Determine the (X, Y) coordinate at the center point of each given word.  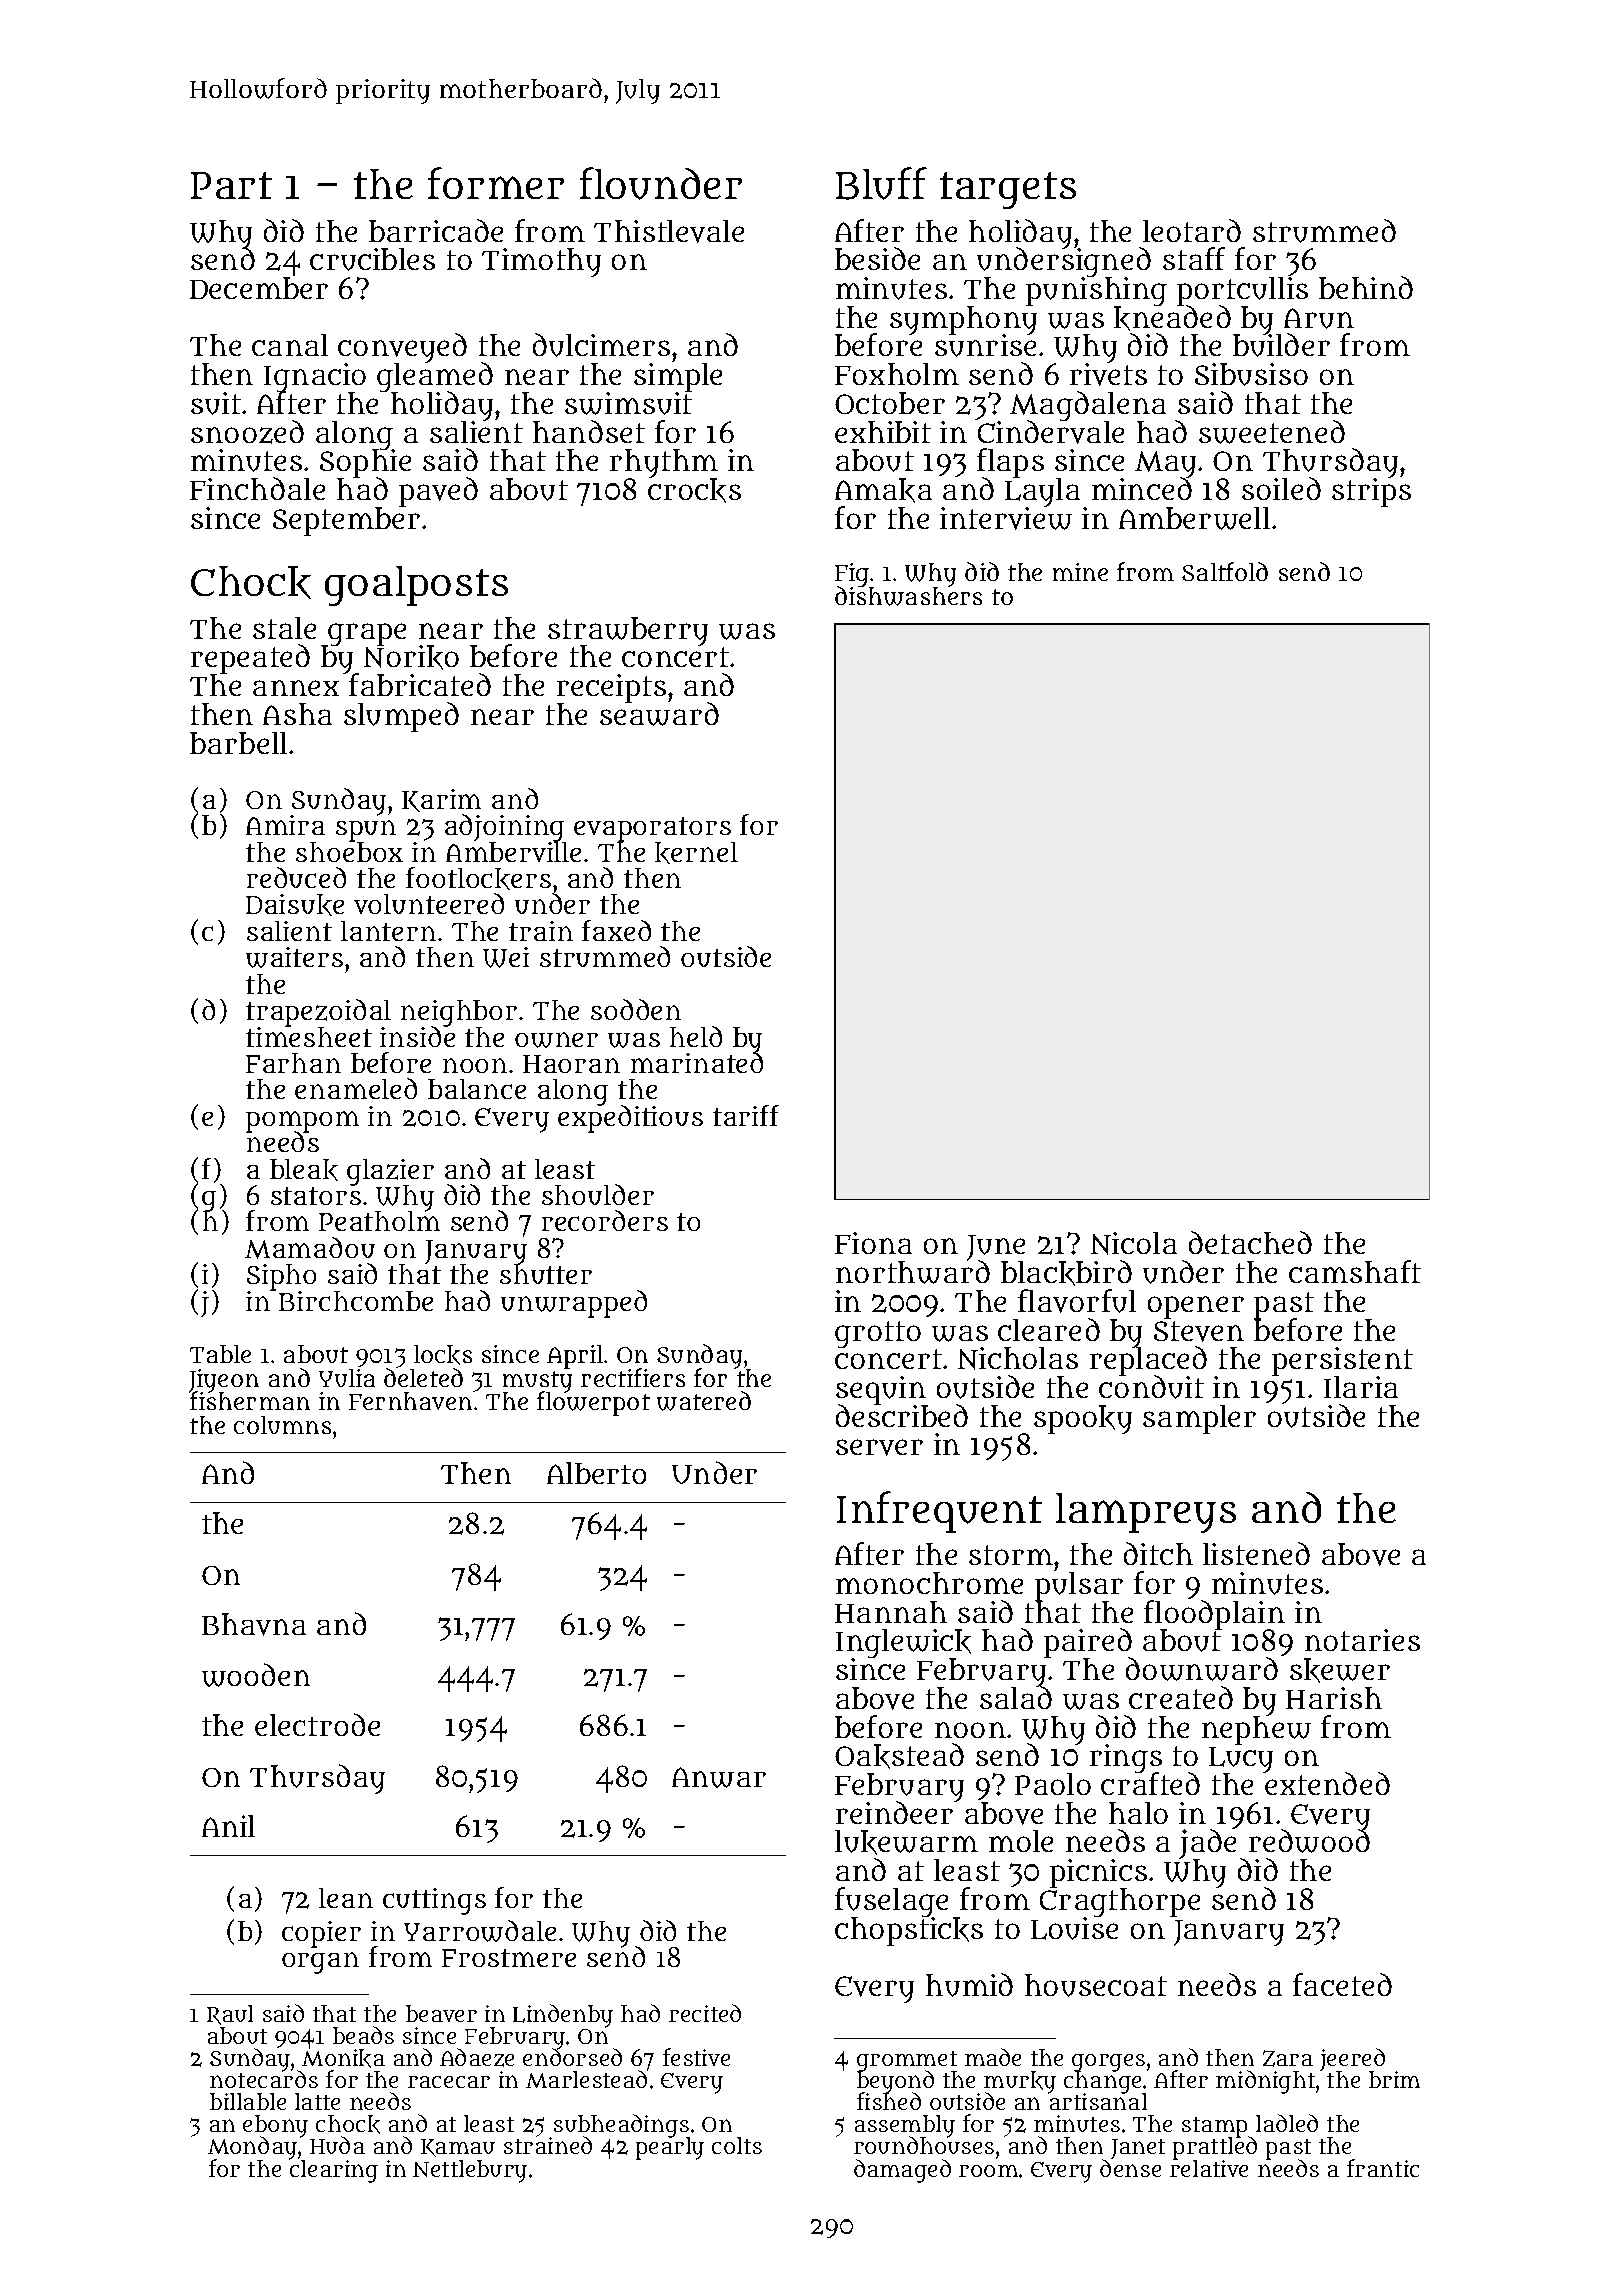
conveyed (402, 348)
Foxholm (897, 374)
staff (1194, 258)
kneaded (1172, 318)
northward (913, 1272)
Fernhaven (410, 1401)
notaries (1362, 1640)
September (346, 522)
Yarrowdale (480, 1931)
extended (1327, 1784)
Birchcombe (356, 1301)
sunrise (985, 346)
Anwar (719, 1777)
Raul (230, 2015)
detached (1250, 1242)
